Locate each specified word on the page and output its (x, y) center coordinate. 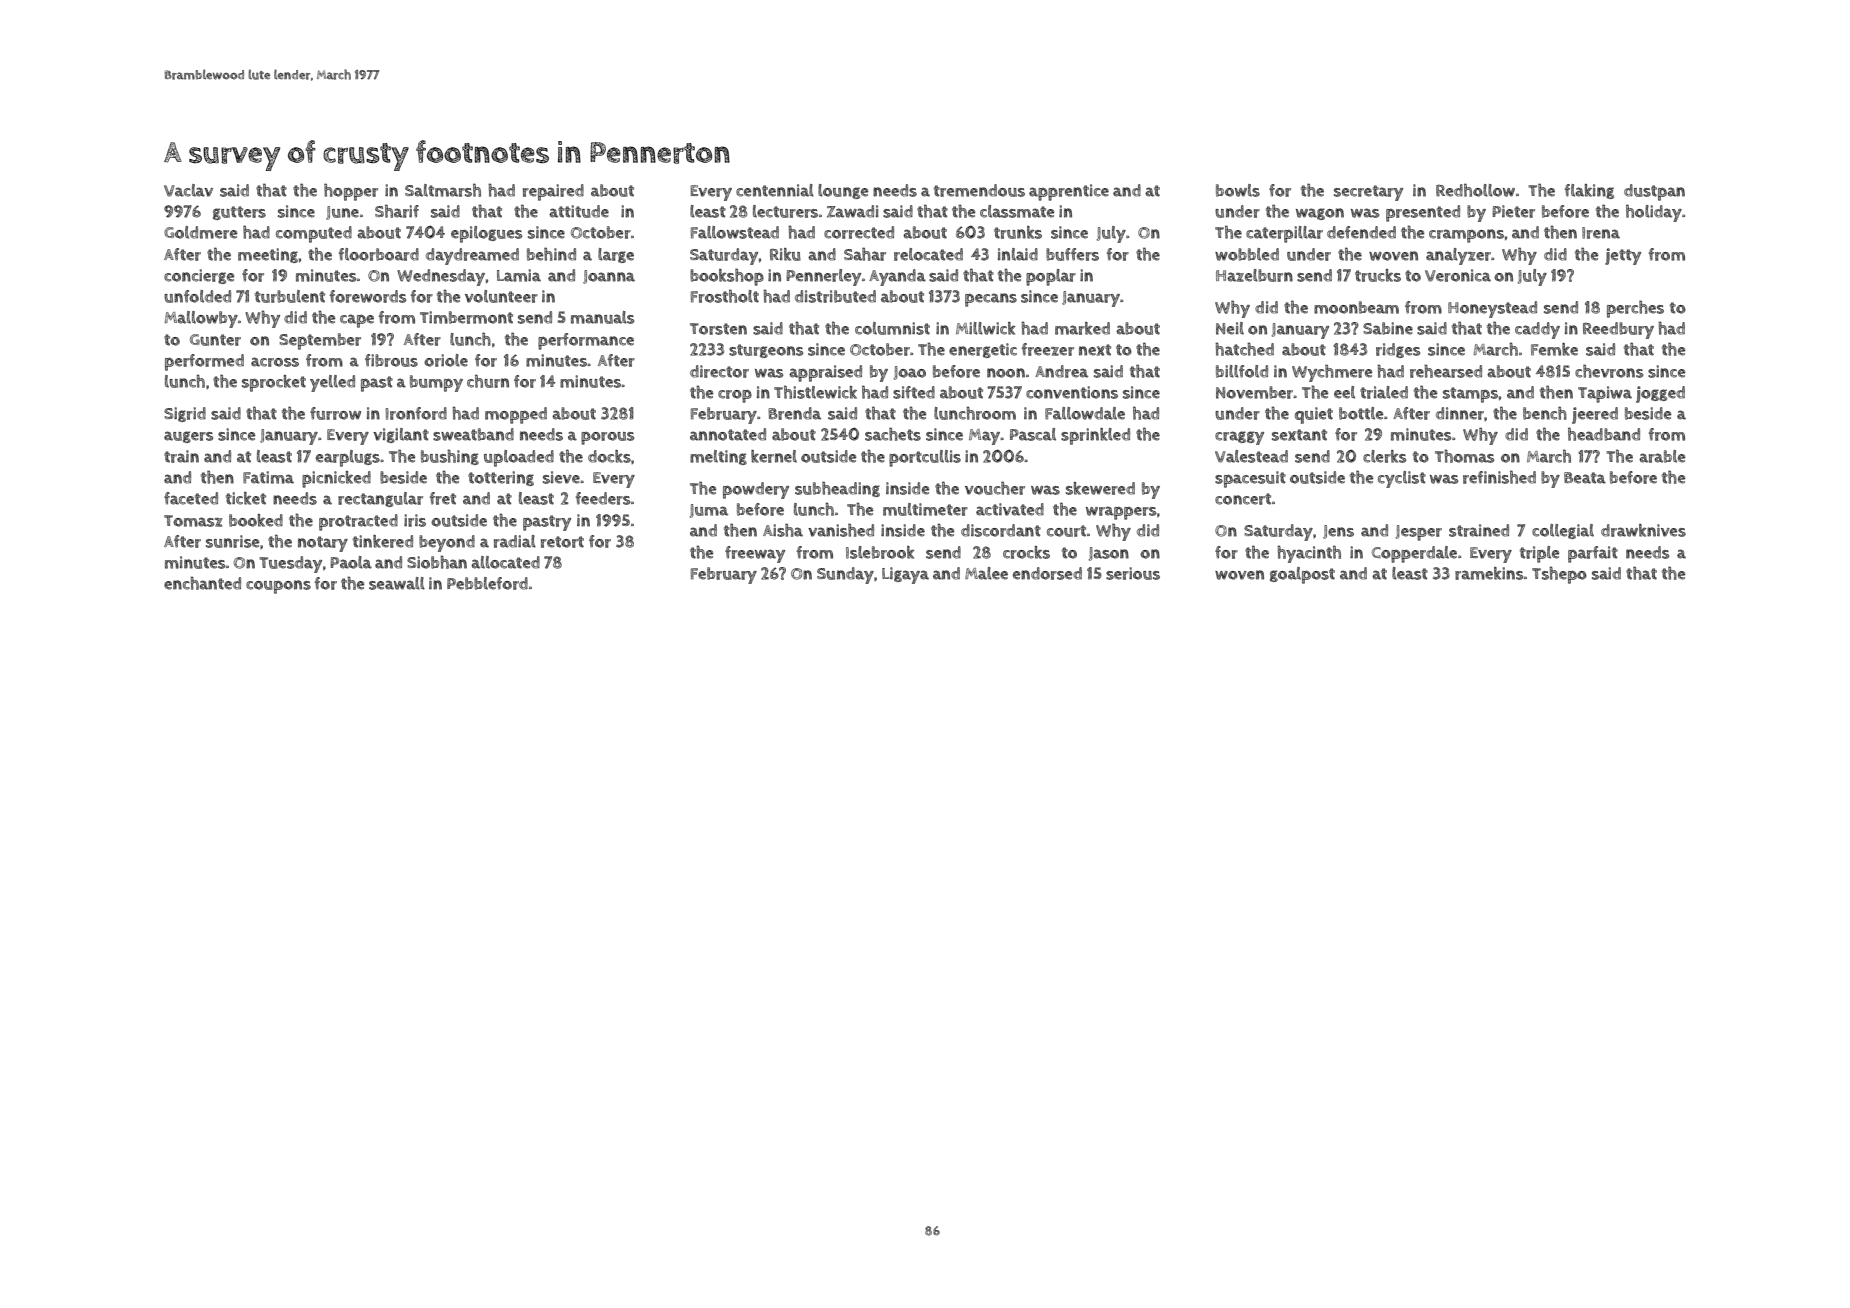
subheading (837, 489)
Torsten (718, 329)
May (984, 437)
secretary (1368, 193)
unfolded (197, 296)
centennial (775, 190)
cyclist (1402, 479)
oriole (446, 360)
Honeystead (1492, 309)
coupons (278, 587)
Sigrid (185, 414)
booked (256, 520)
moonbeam (1356, 307)
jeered (1595, 415)
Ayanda (897, 277)
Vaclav (188, 190)
